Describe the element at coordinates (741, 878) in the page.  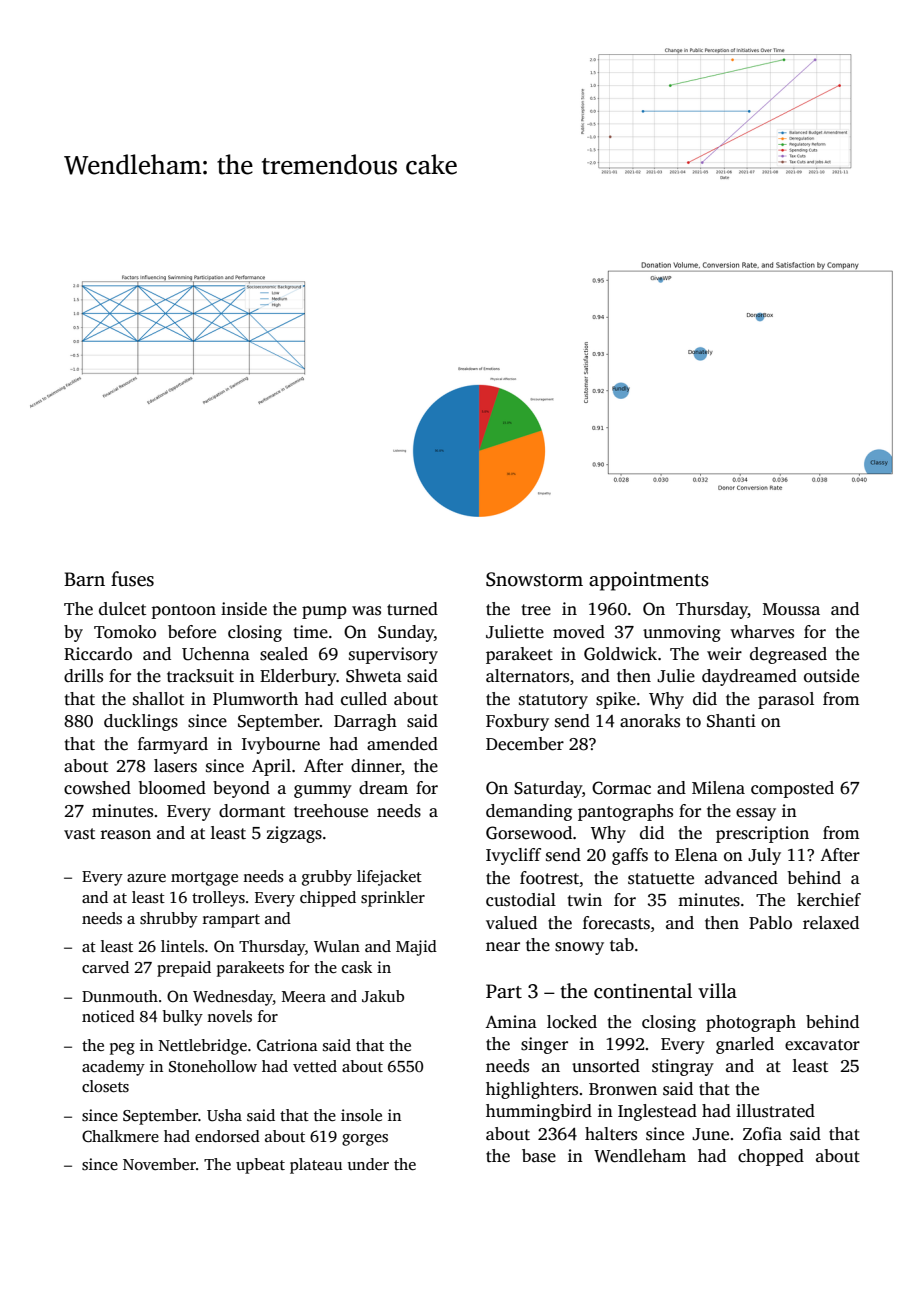
I see `advanced` at that location.
